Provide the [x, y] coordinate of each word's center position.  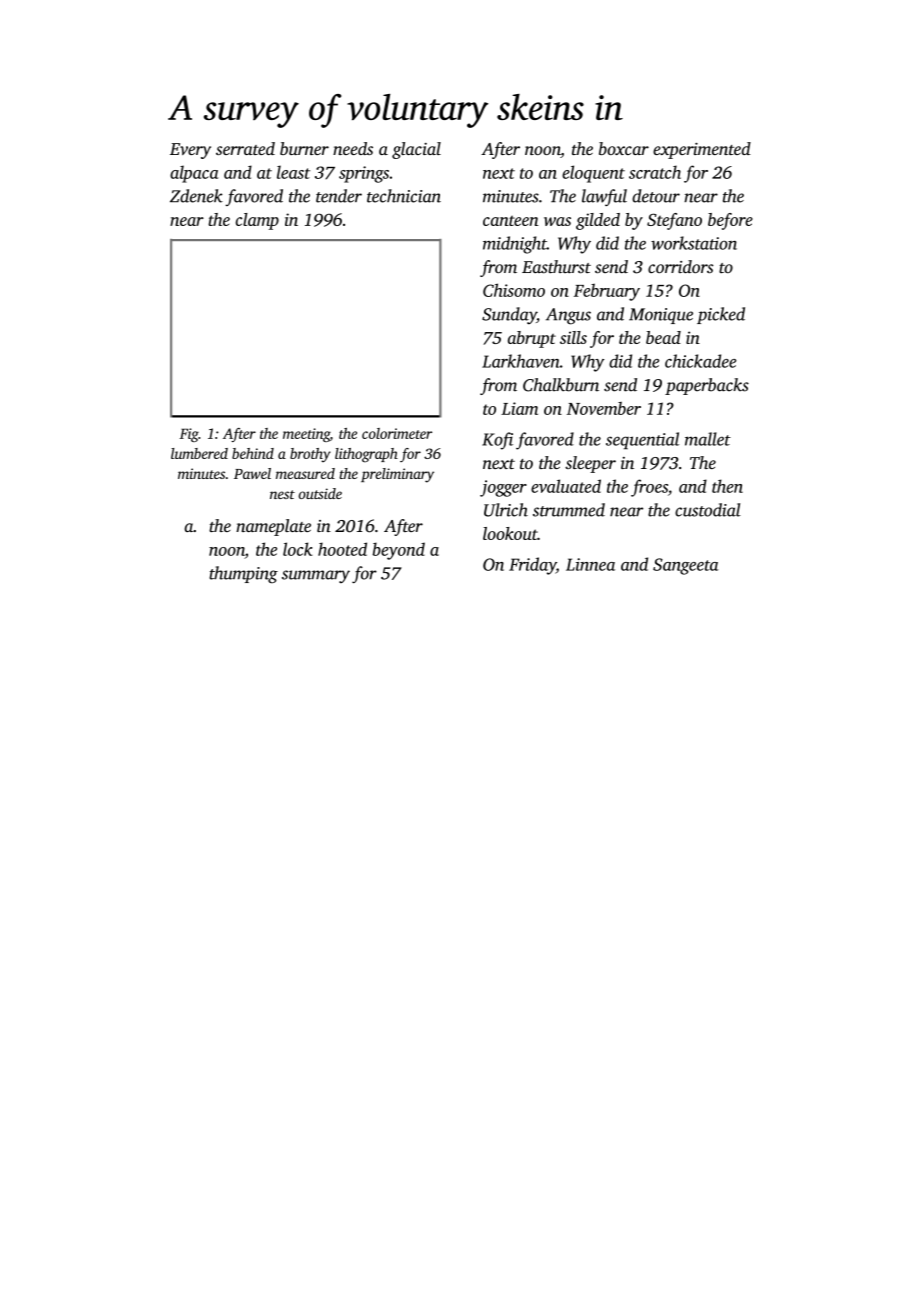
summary [316, 576]
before [730, 221]
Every [190, 151]
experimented [702, 150]
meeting [306, 435]
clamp [257, 221]
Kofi [497, 441]
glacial [416, 150]
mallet [708, 439]
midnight [515, 245]
